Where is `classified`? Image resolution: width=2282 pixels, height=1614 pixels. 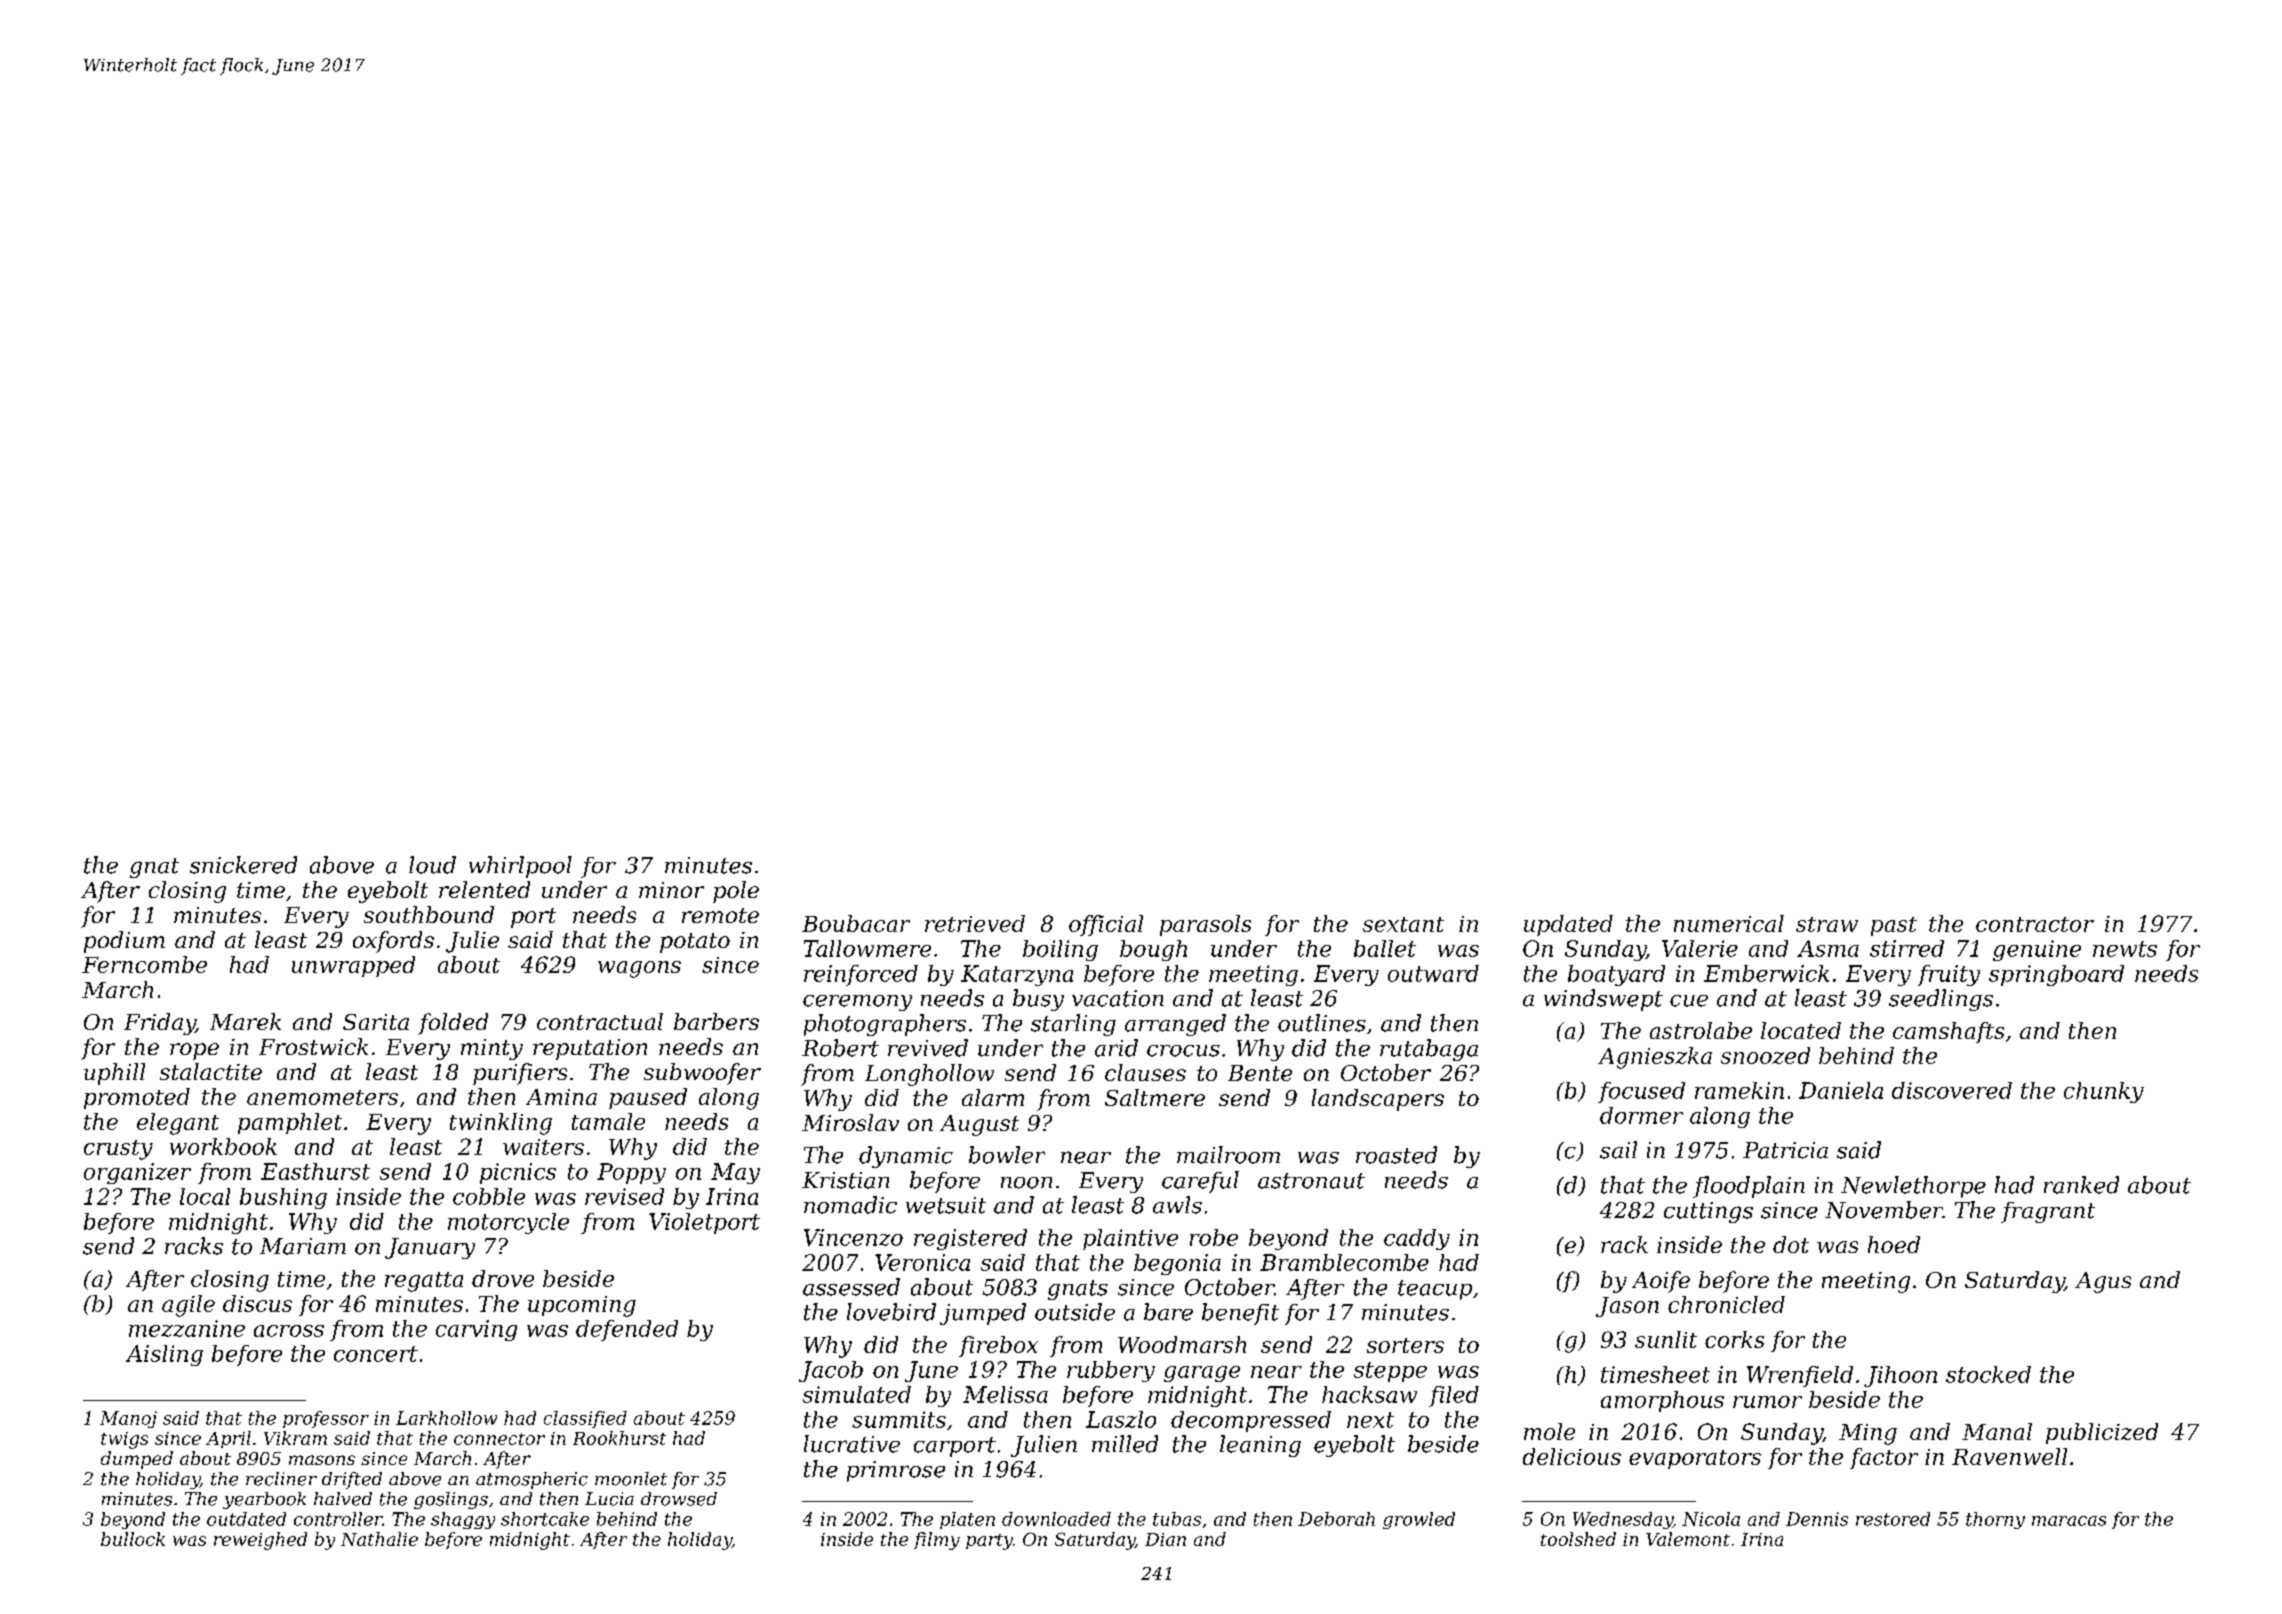
classified is located at coordinates (585, 1419).
